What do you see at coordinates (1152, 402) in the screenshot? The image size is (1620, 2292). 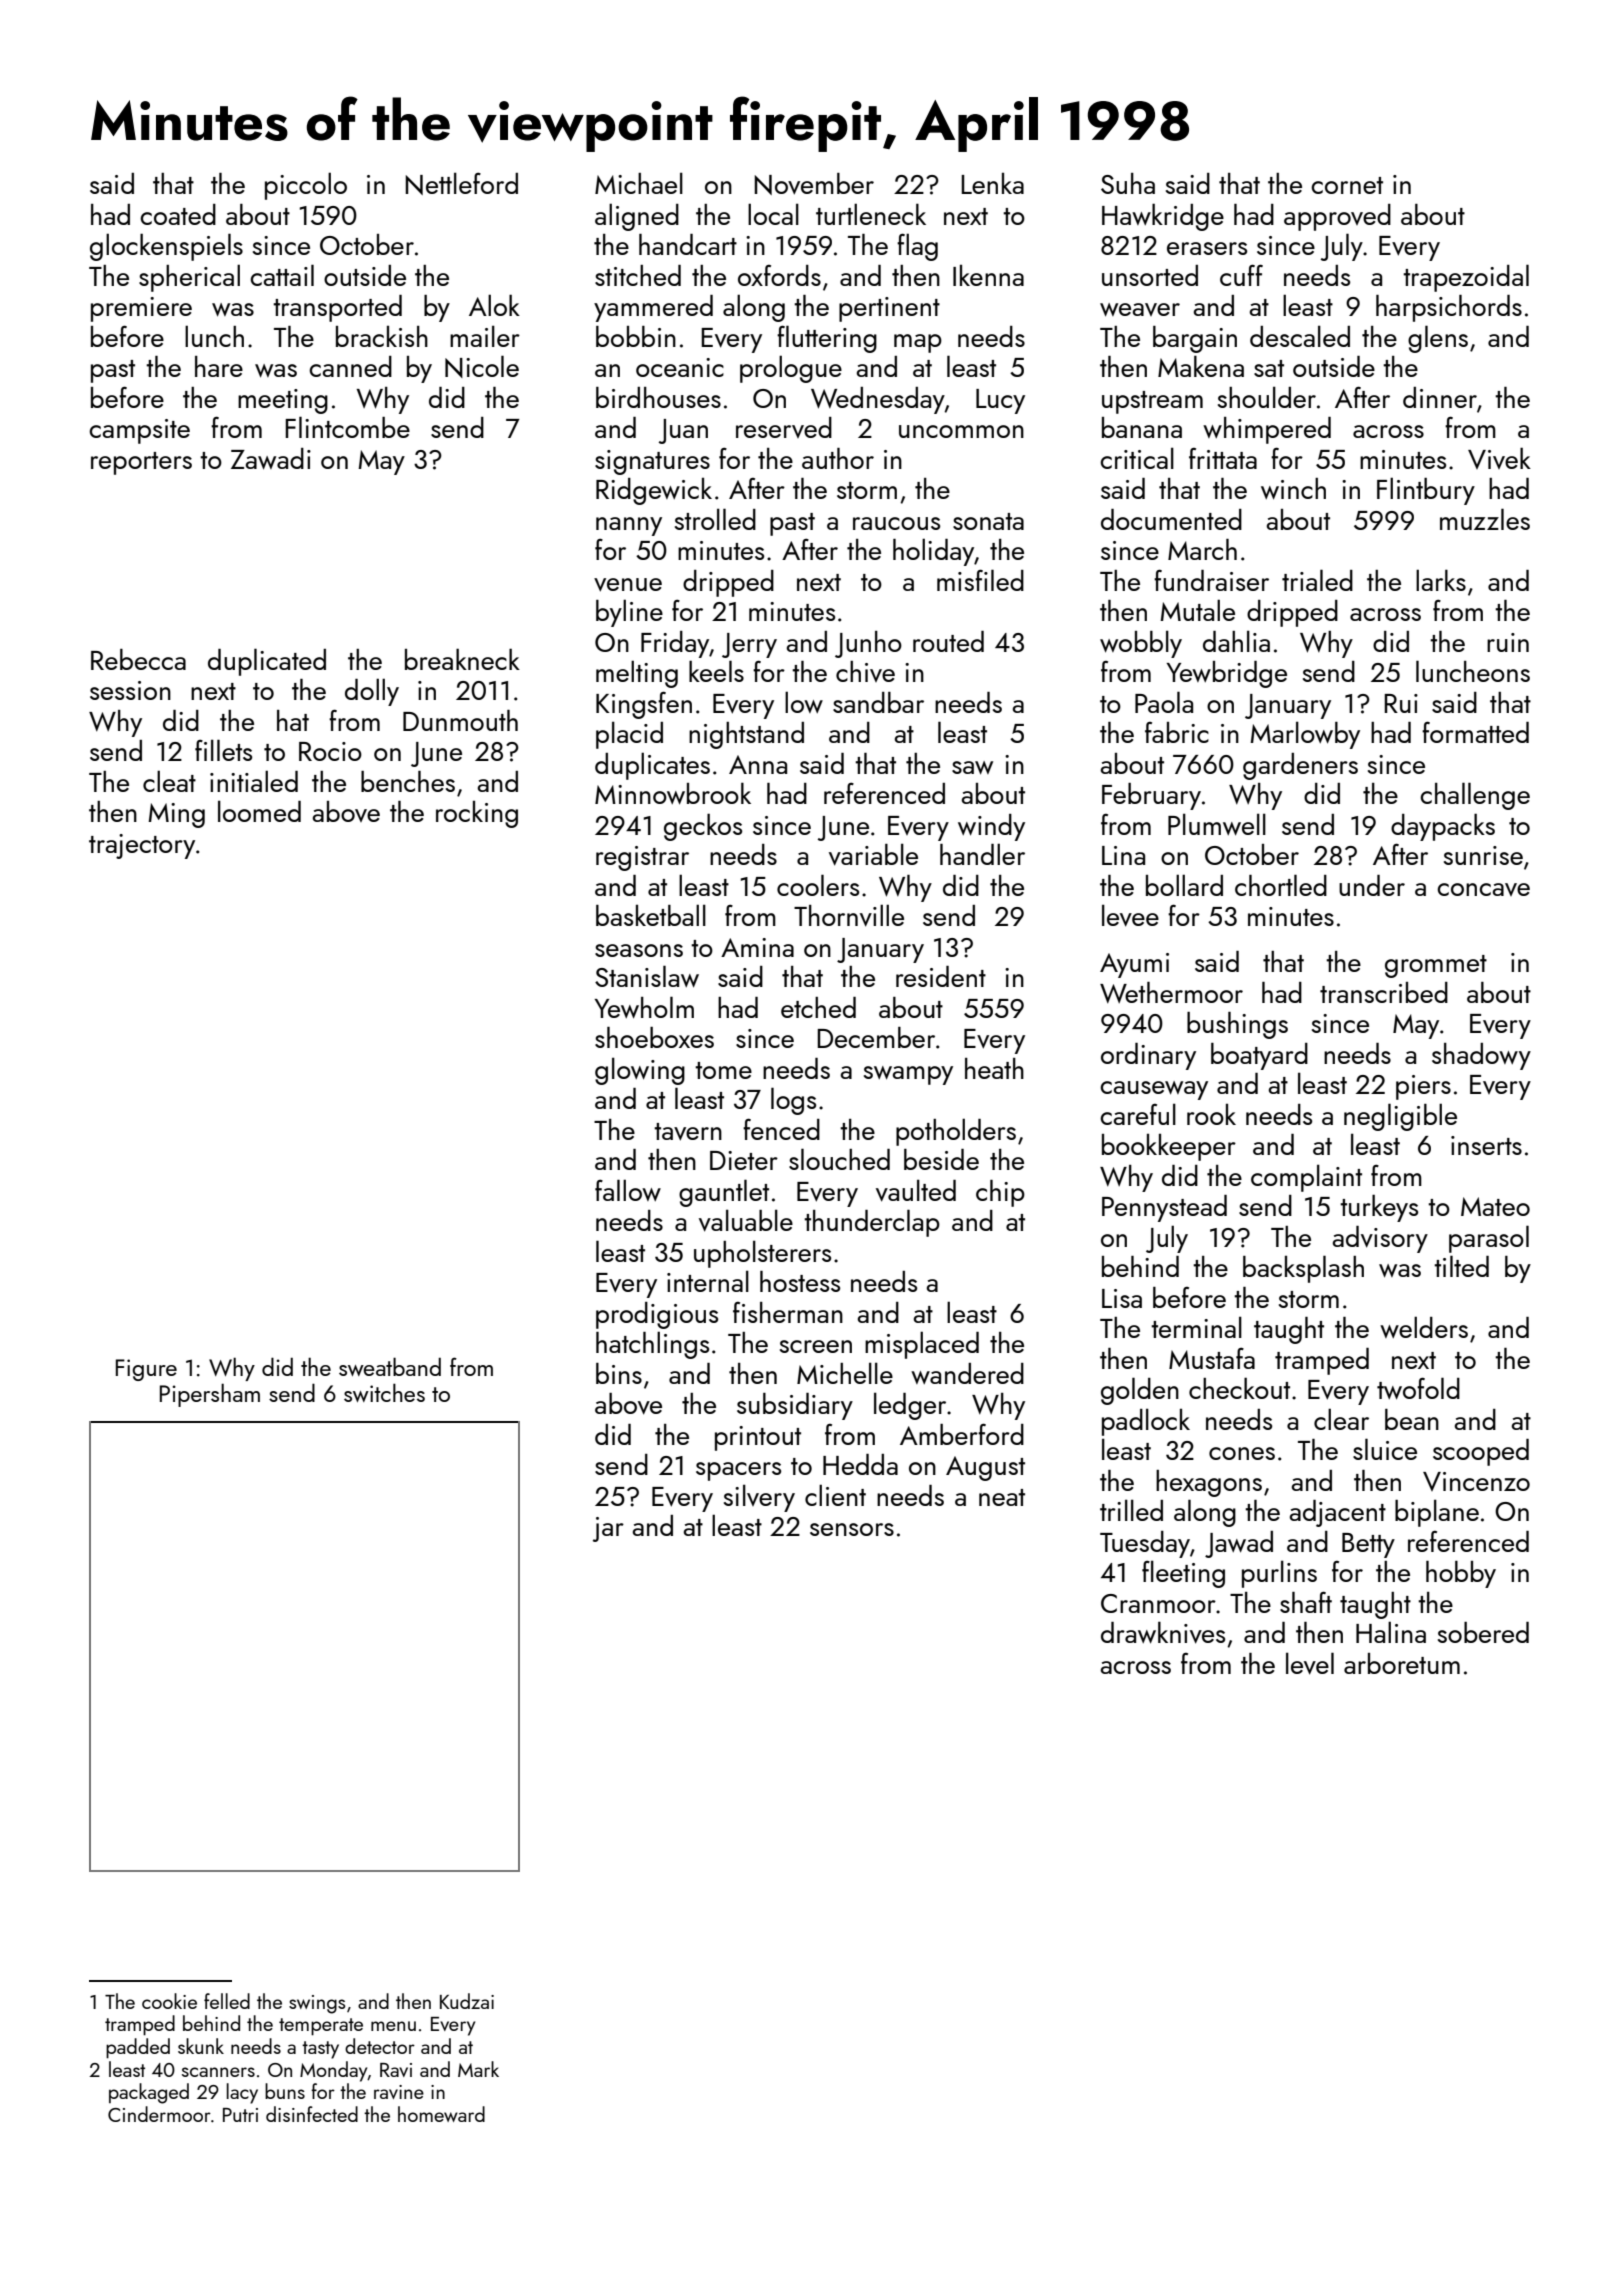 I see `upstream` at bounding box center [1152, 402].
